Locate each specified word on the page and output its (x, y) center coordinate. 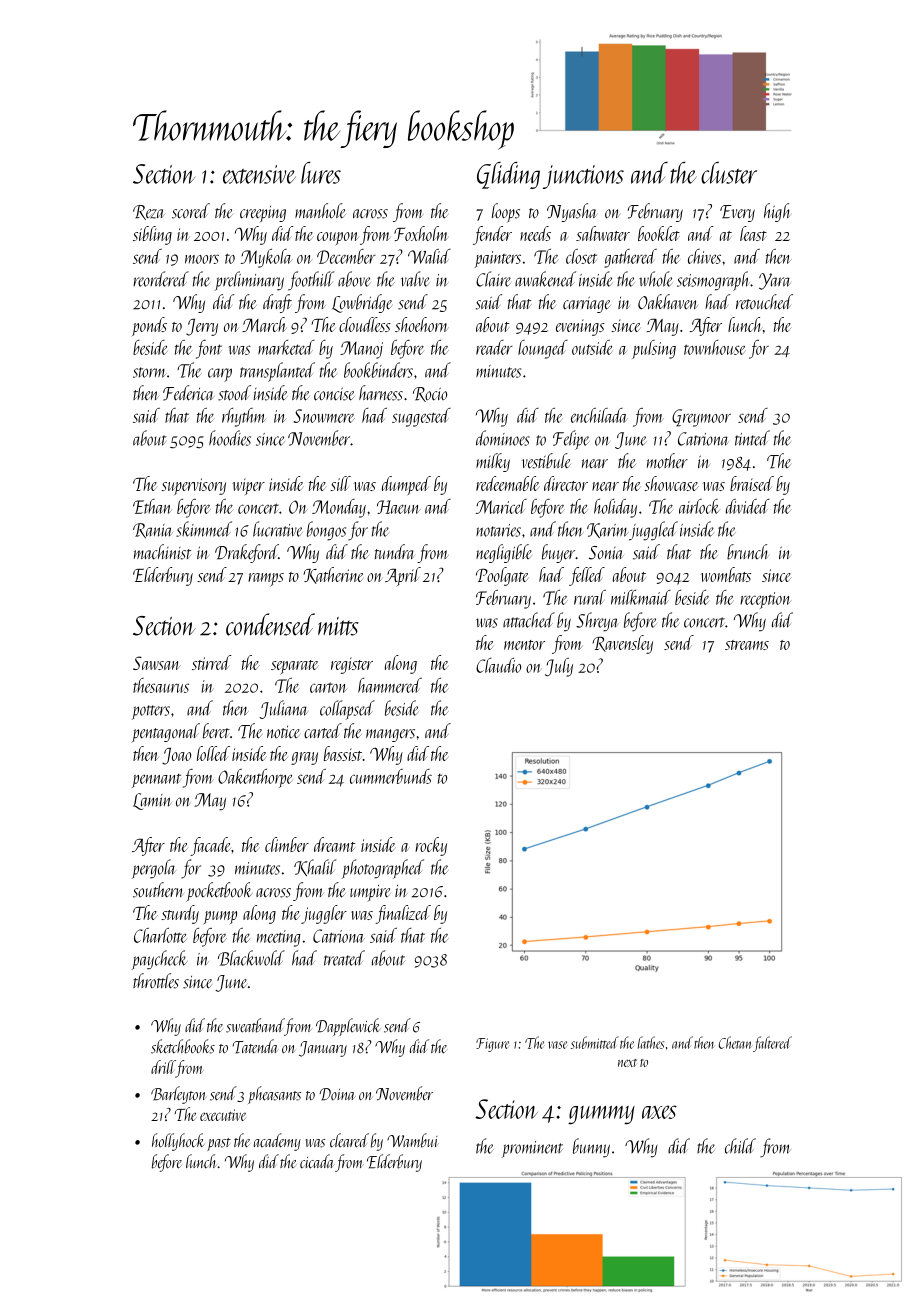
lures (321, 173)
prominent (532, 1149)
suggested (421, 417)
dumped (406, 485)
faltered (772, 1044)
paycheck (160, 960)
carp (220, 375)
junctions (583, 177)
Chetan (735, 1042)
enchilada (599, 415)
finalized (403, 914)
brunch (747, 552)
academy (277, 1142)
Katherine (333, 575)
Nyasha (572, 212)
